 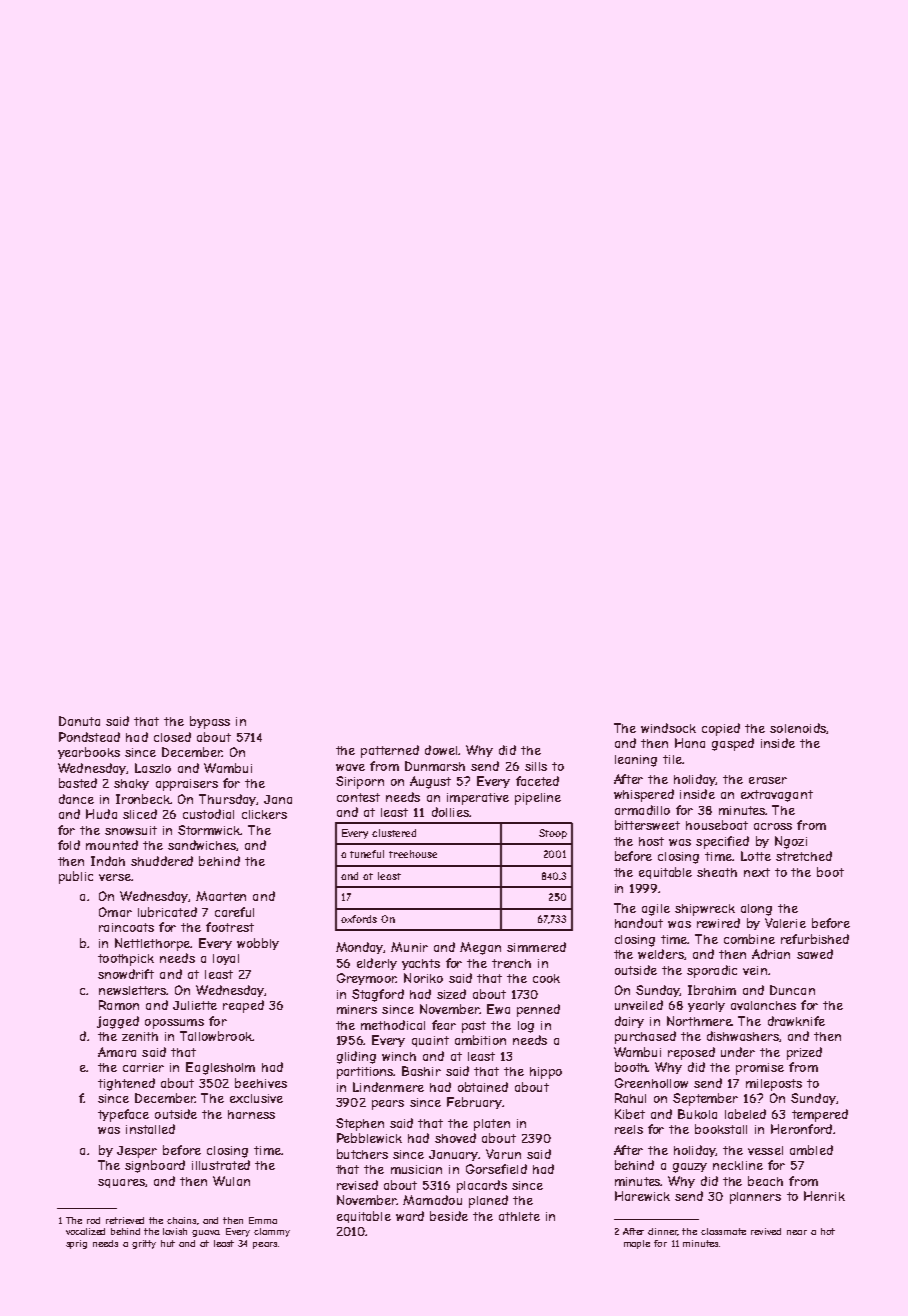 I want to click on Maarten, so click(x=221, y=896).
